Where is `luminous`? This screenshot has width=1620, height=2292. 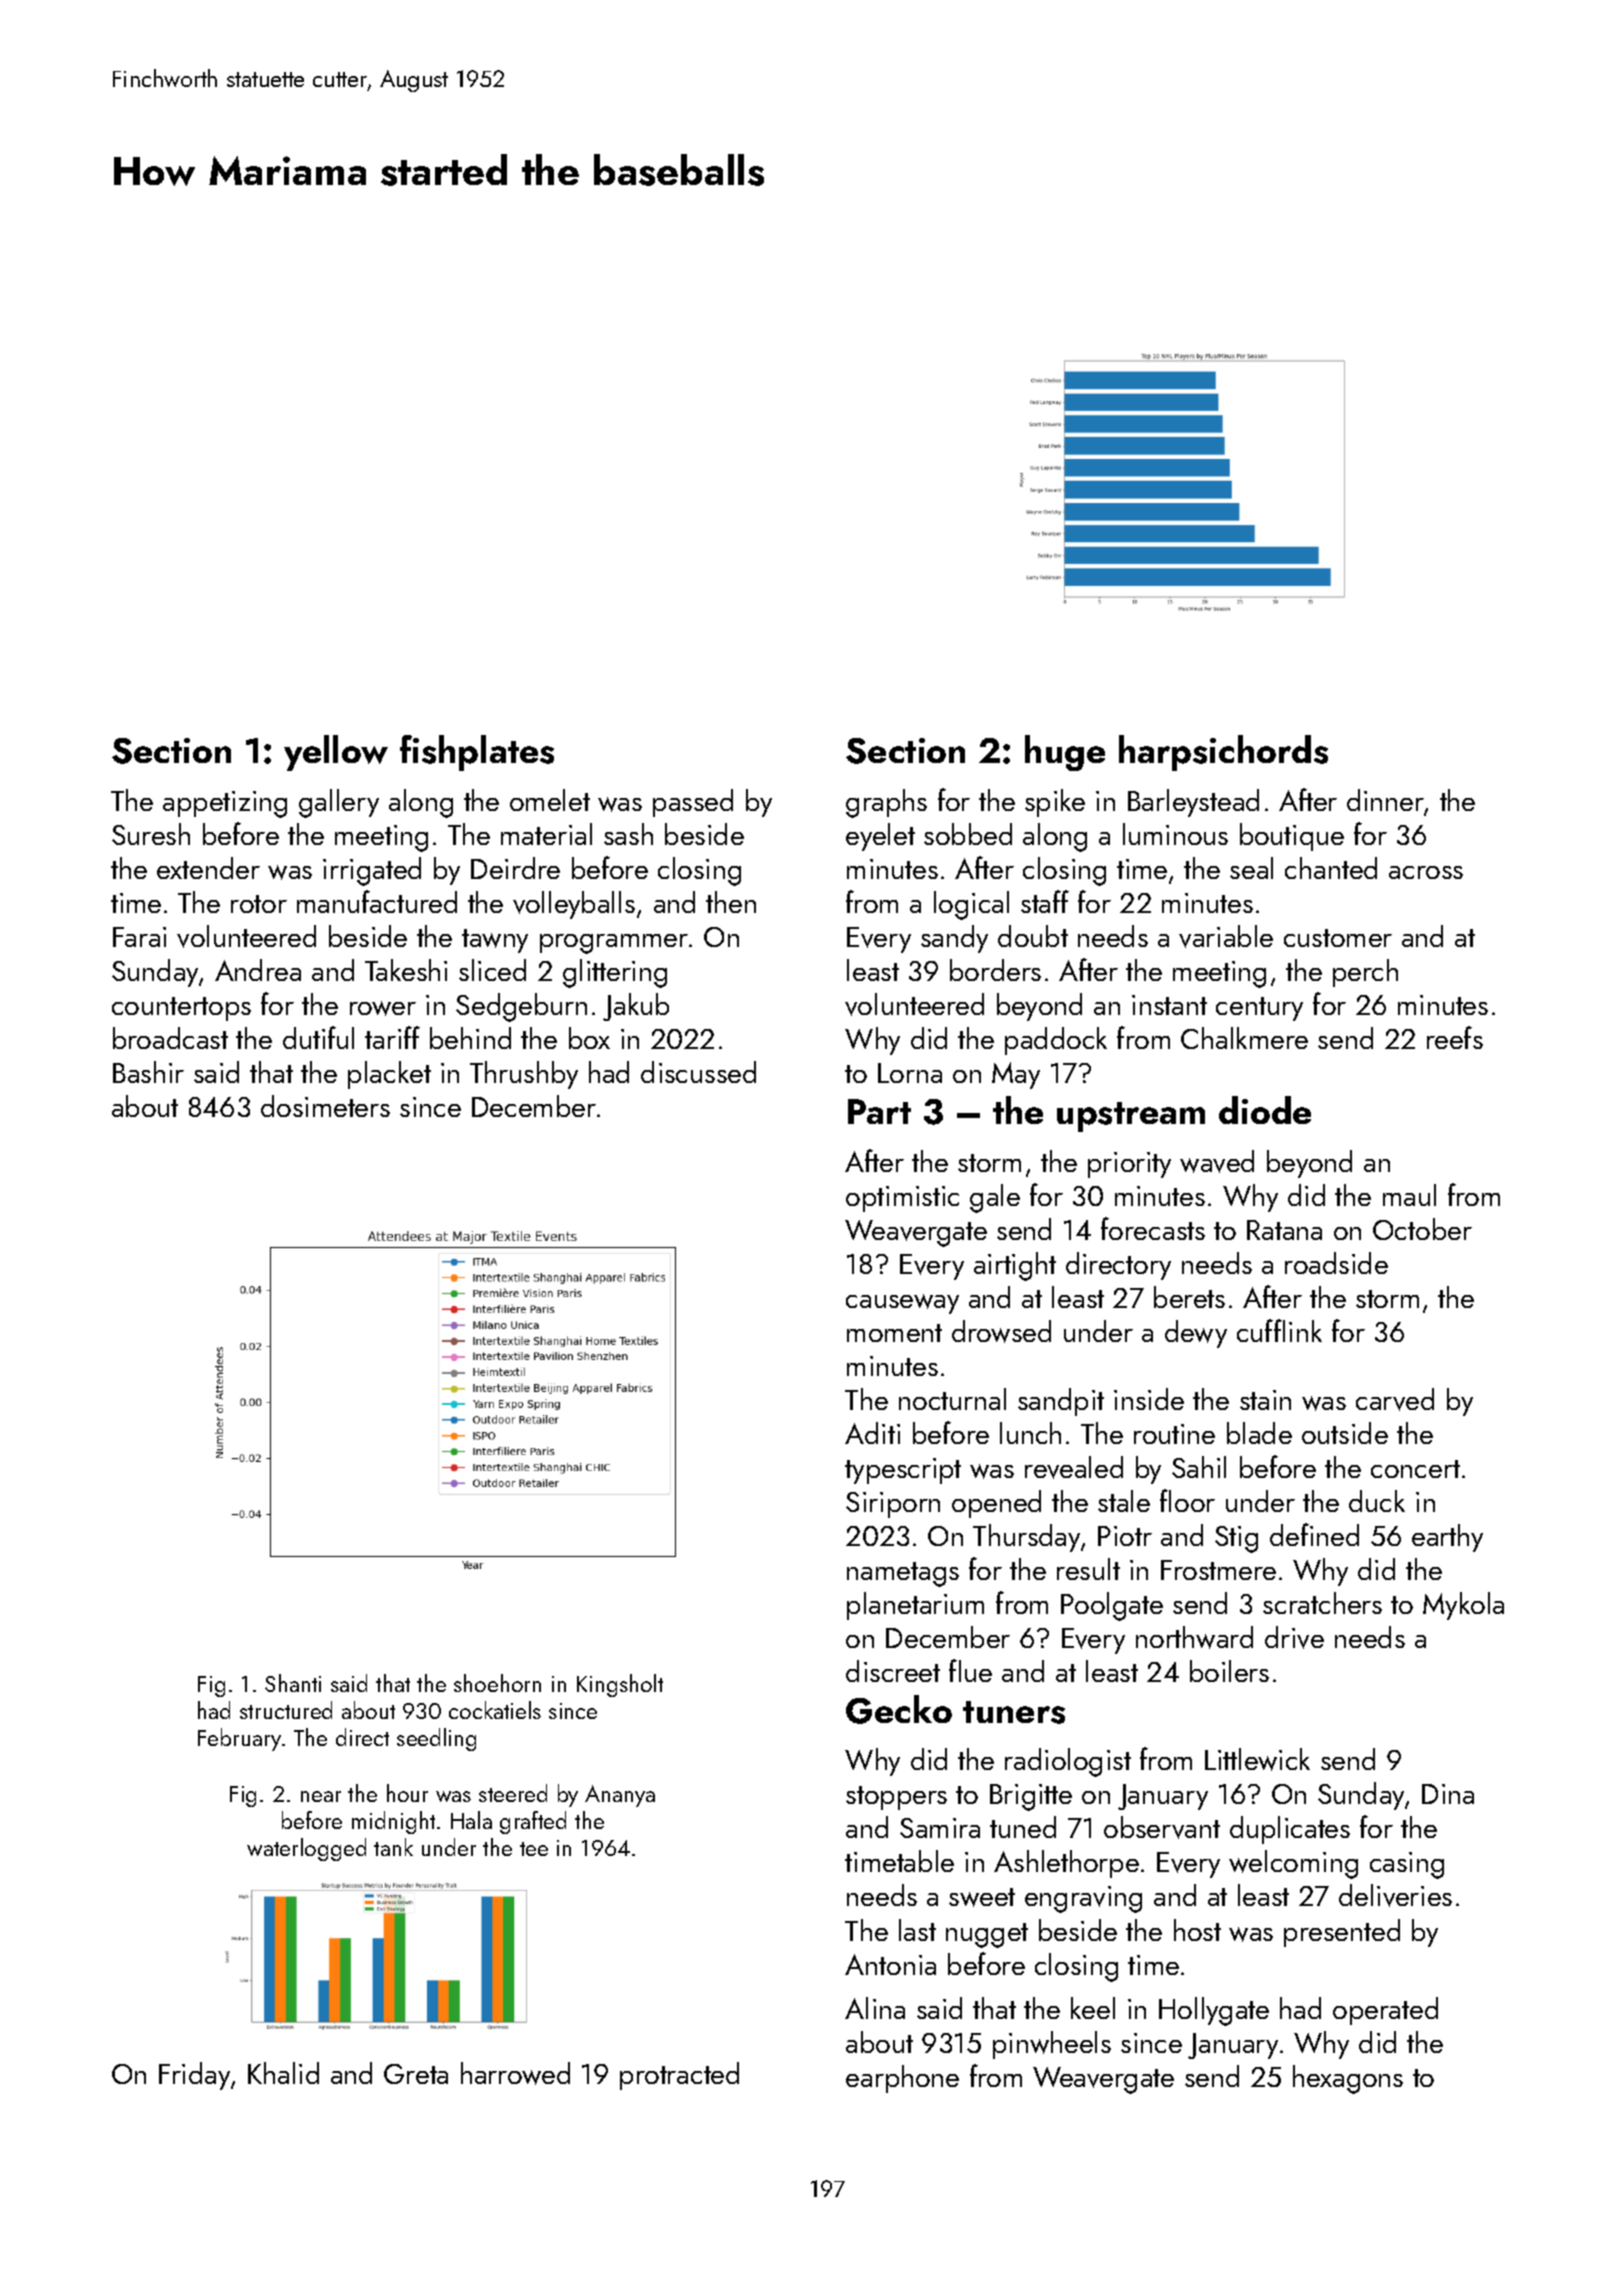 luminous is located at coordinates (1175, 834).
